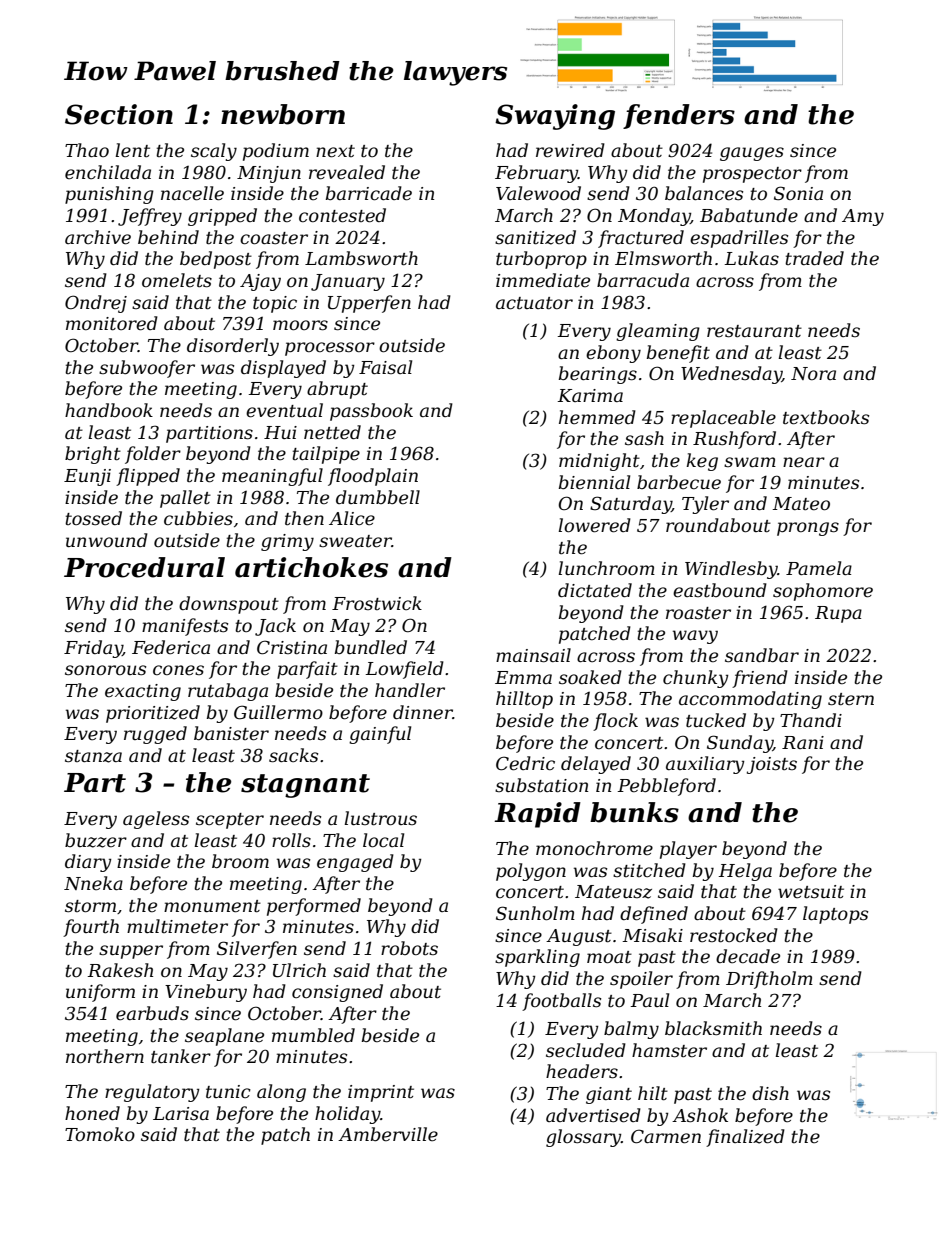 This document has width=952, height=1233. I want to click on Frostwick, so click(377, 603).
